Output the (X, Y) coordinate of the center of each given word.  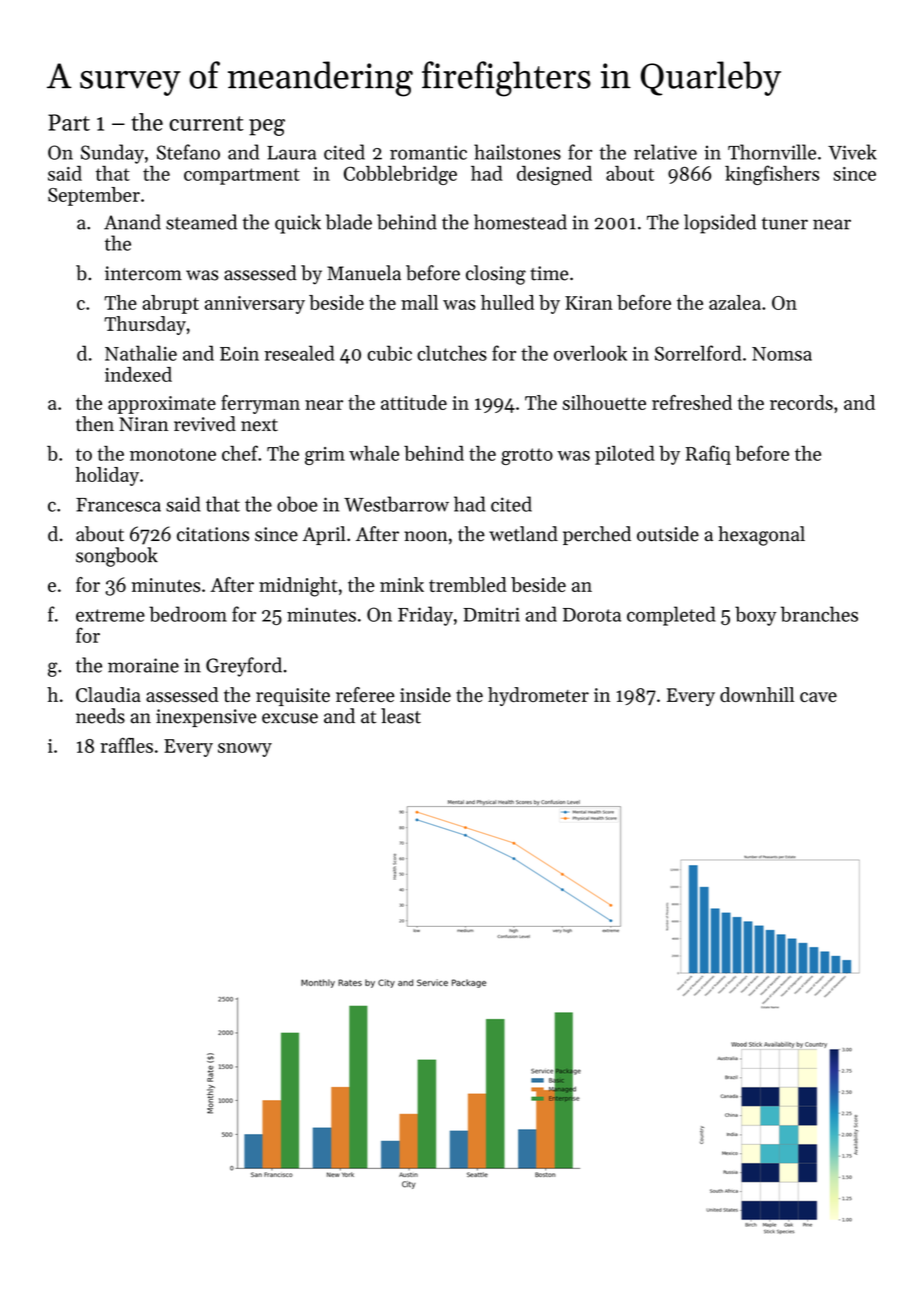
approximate (162, 405)
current (206, 123)
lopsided (720, 224)
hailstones (517, 152)
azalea (735, 302)
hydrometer (538, 696)
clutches (452, 353)
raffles (127, 745)
